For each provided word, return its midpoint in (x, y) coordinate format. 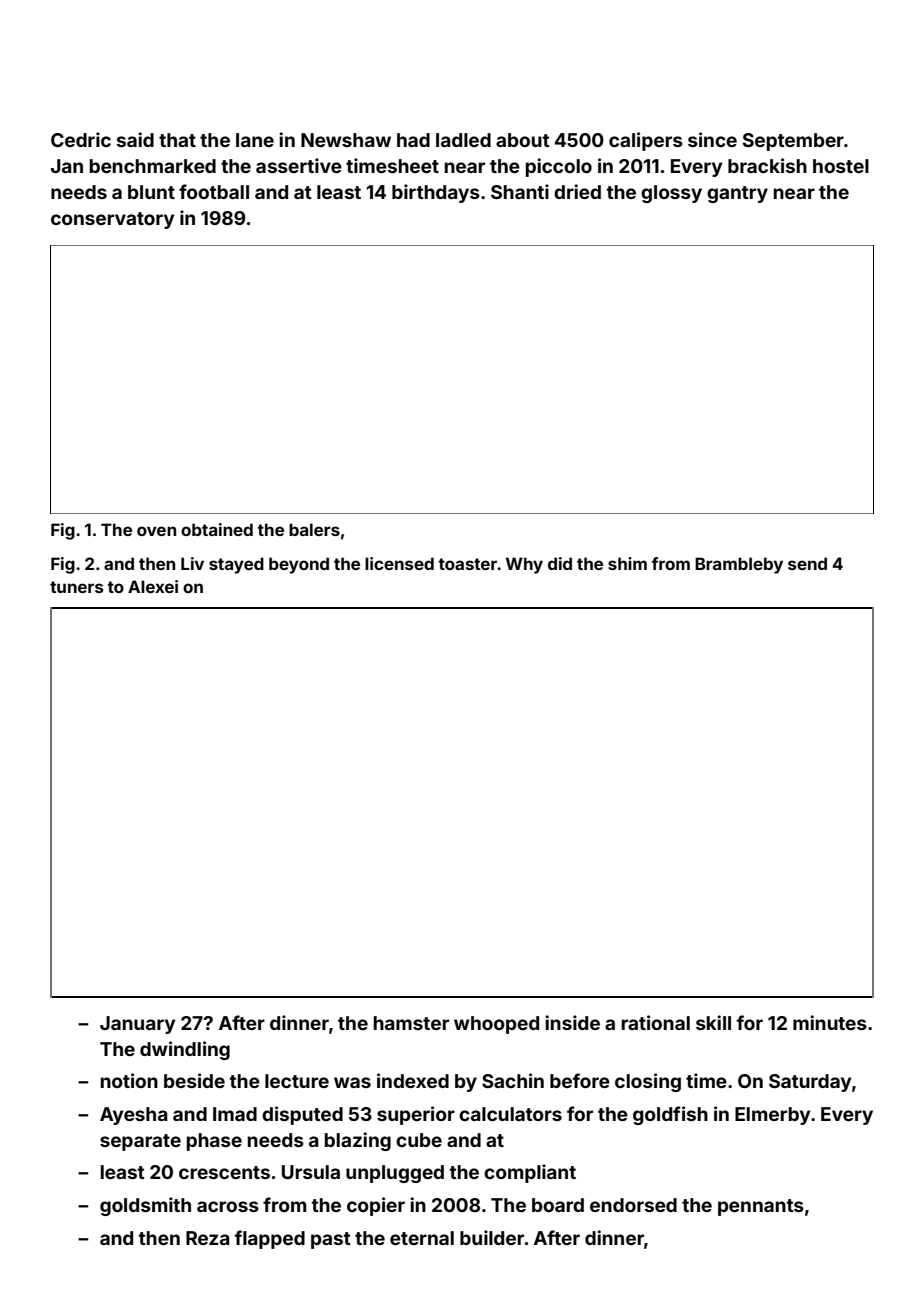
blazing (358, 1141)
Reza (208, 1238)
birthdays (436, 193)
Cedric (81, 139)
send (807, 563)
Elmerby (772, 1116)
